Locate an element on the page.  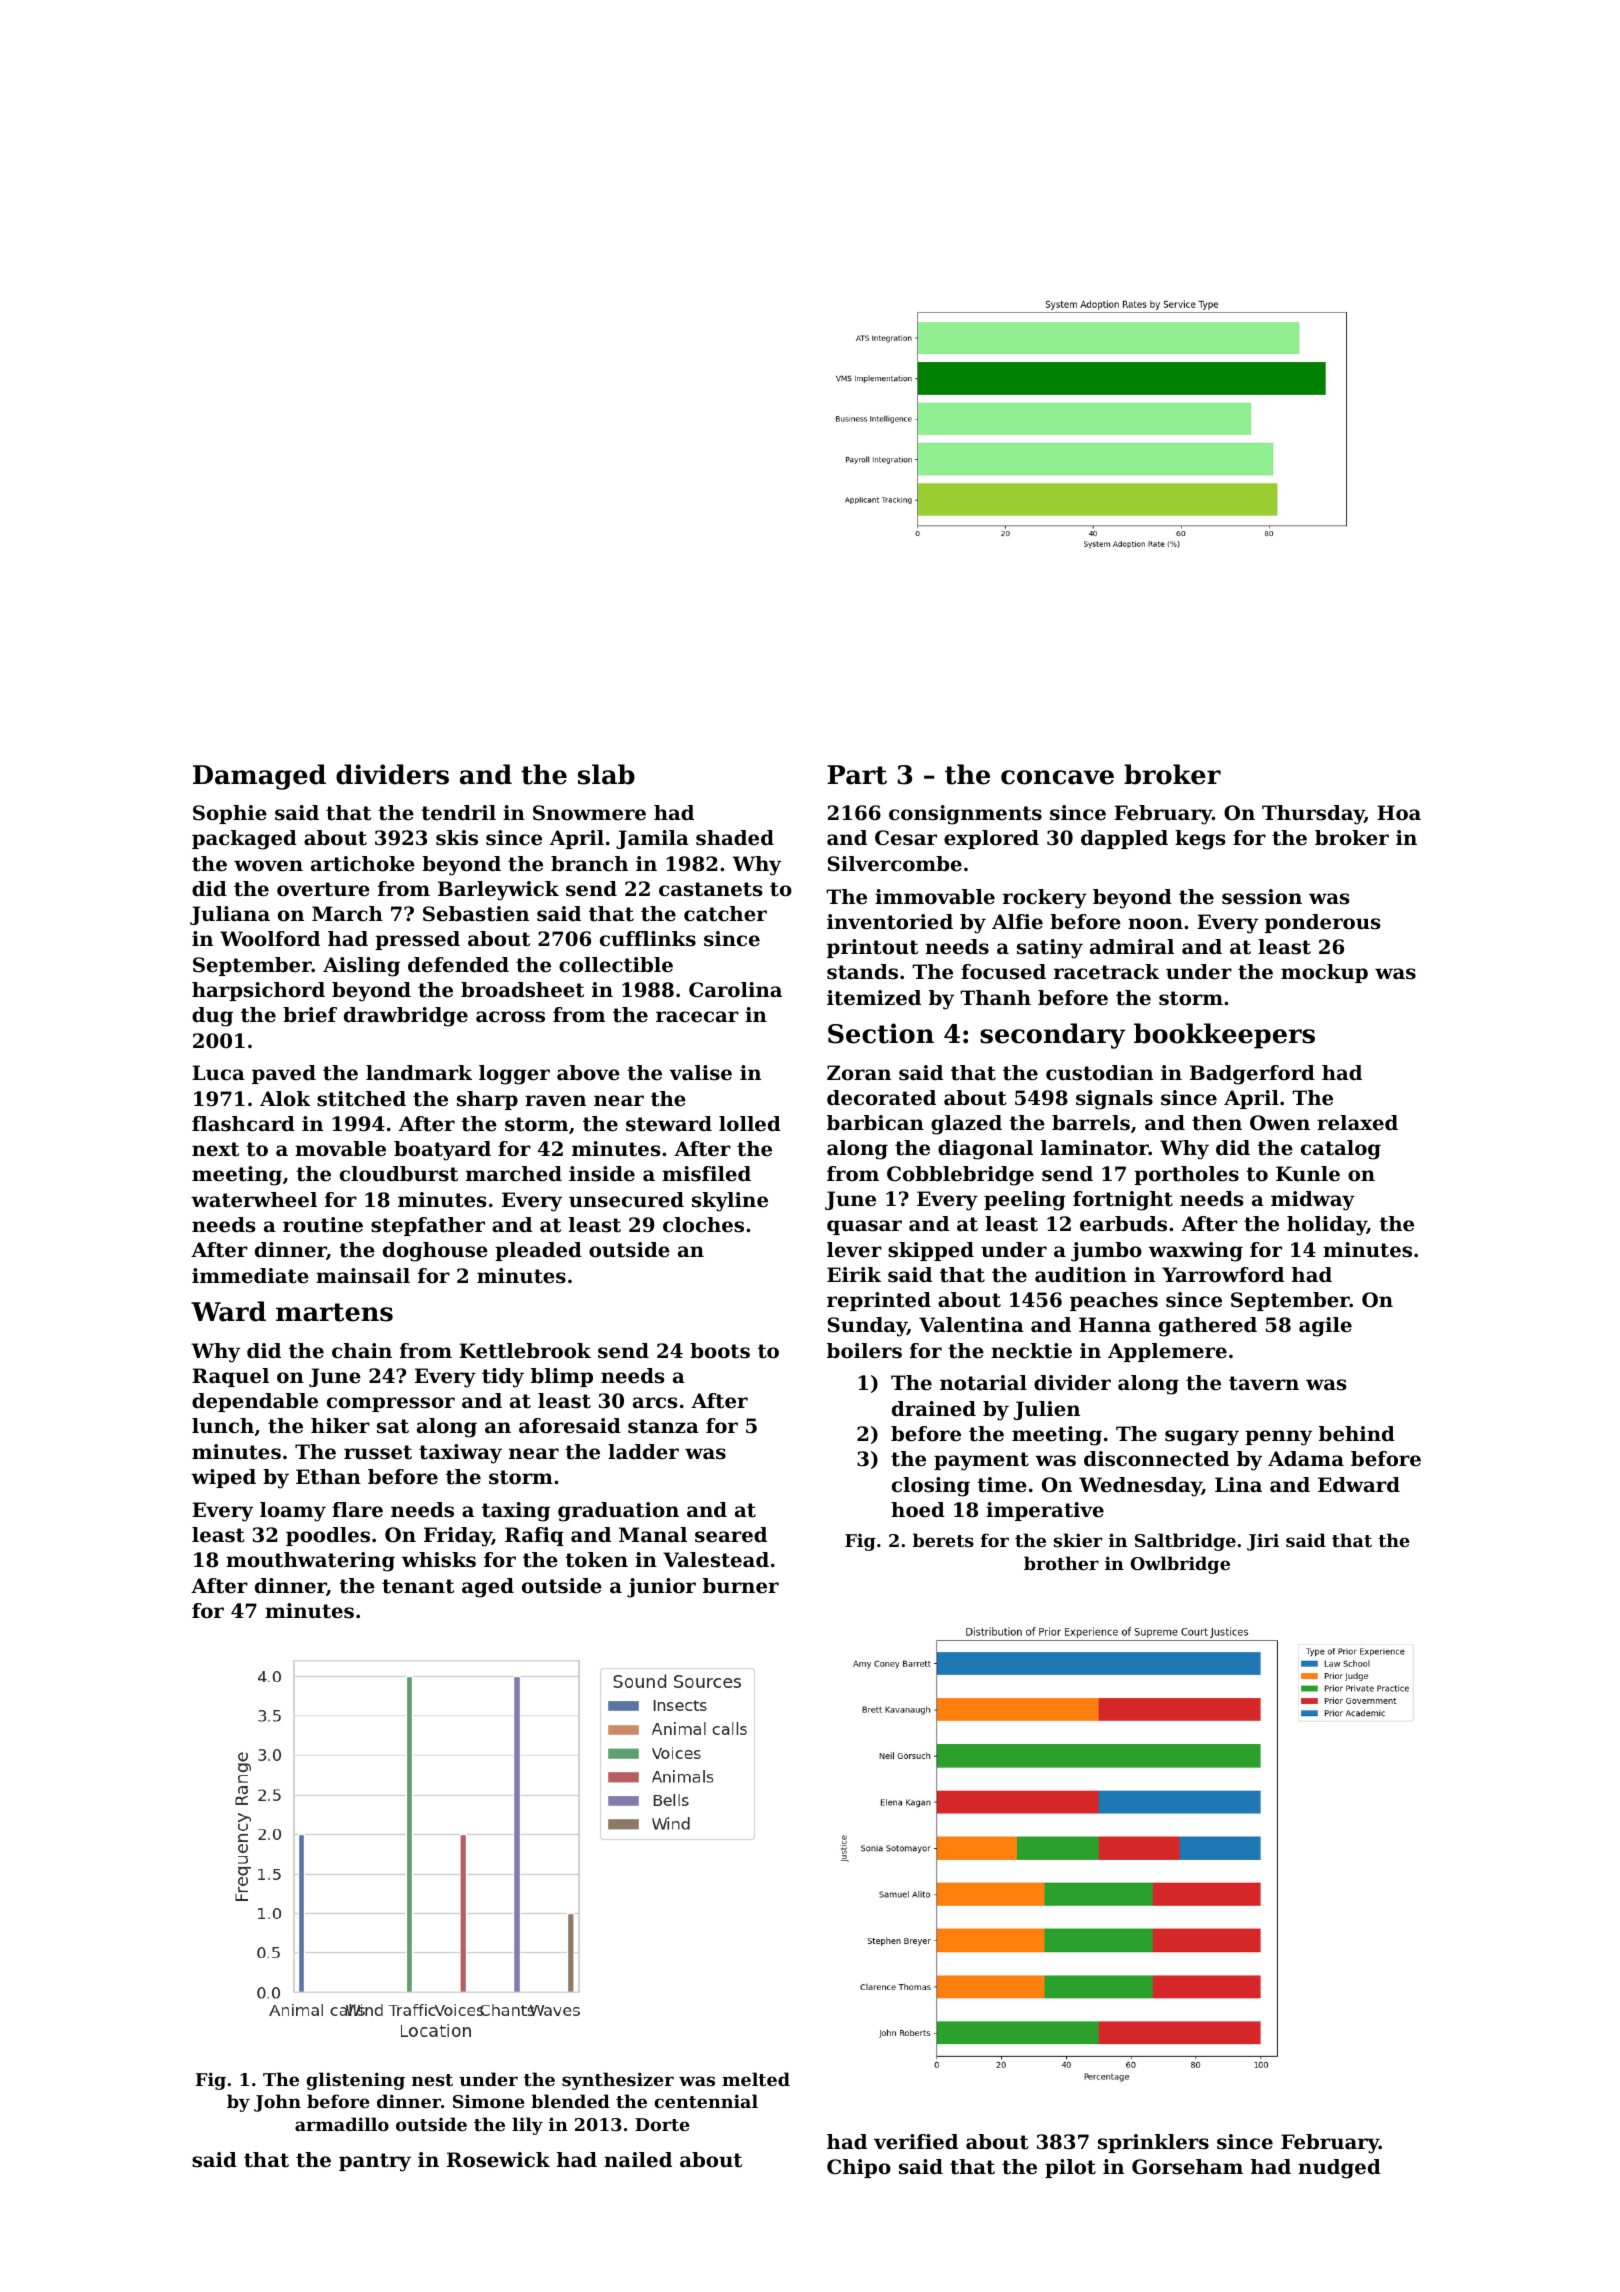
artichoke is located at coordinates (363, 864).
